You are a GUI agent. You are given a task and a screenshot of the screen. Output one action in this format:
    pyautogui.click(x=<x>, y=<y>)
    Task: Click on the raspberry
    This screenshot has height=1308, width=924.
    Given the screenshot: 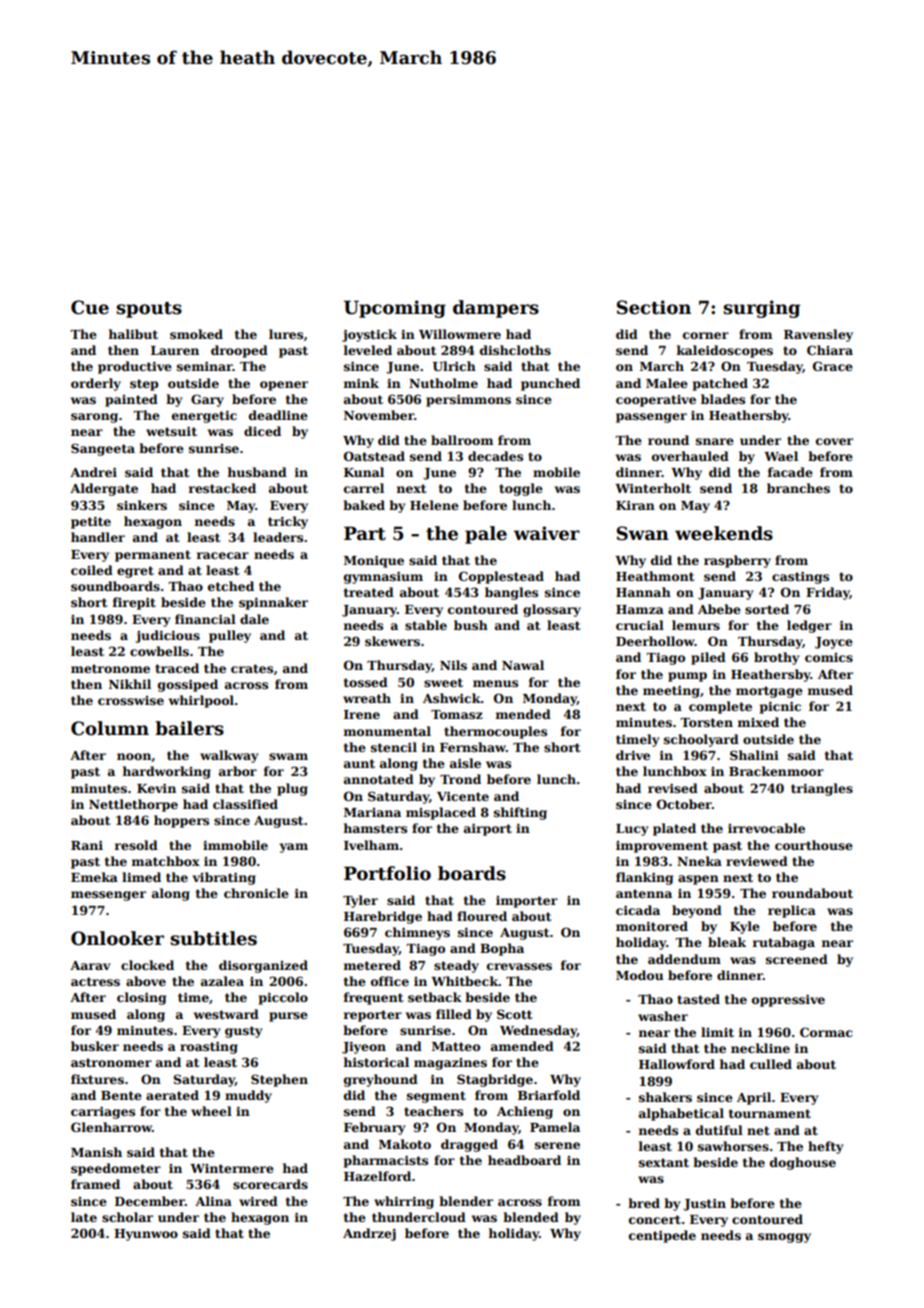 What is the action you would take?
    pyautogui.click(x=737, y=561)
